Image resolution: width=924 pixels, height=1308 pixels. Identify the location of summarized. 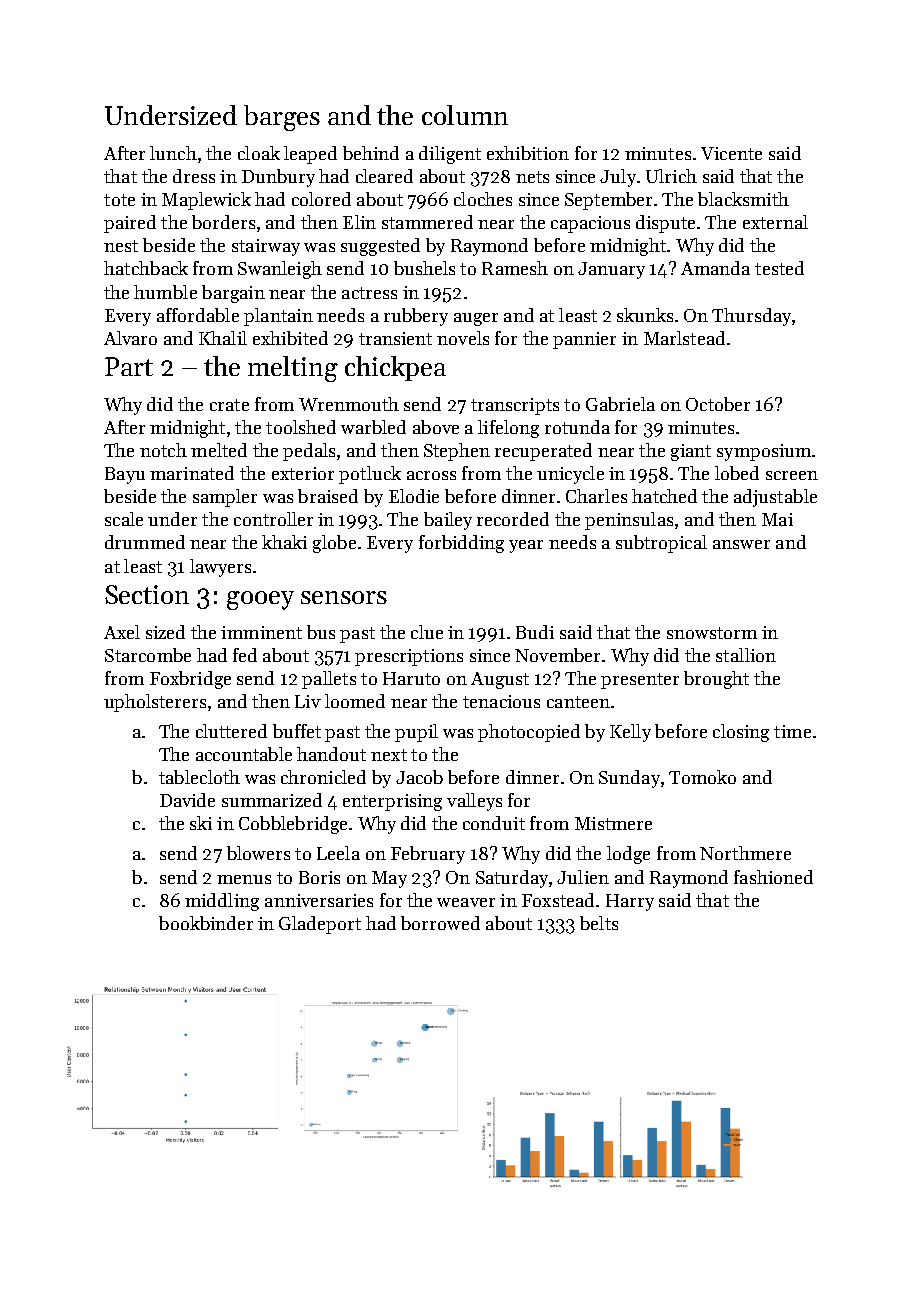
(272, 800).
